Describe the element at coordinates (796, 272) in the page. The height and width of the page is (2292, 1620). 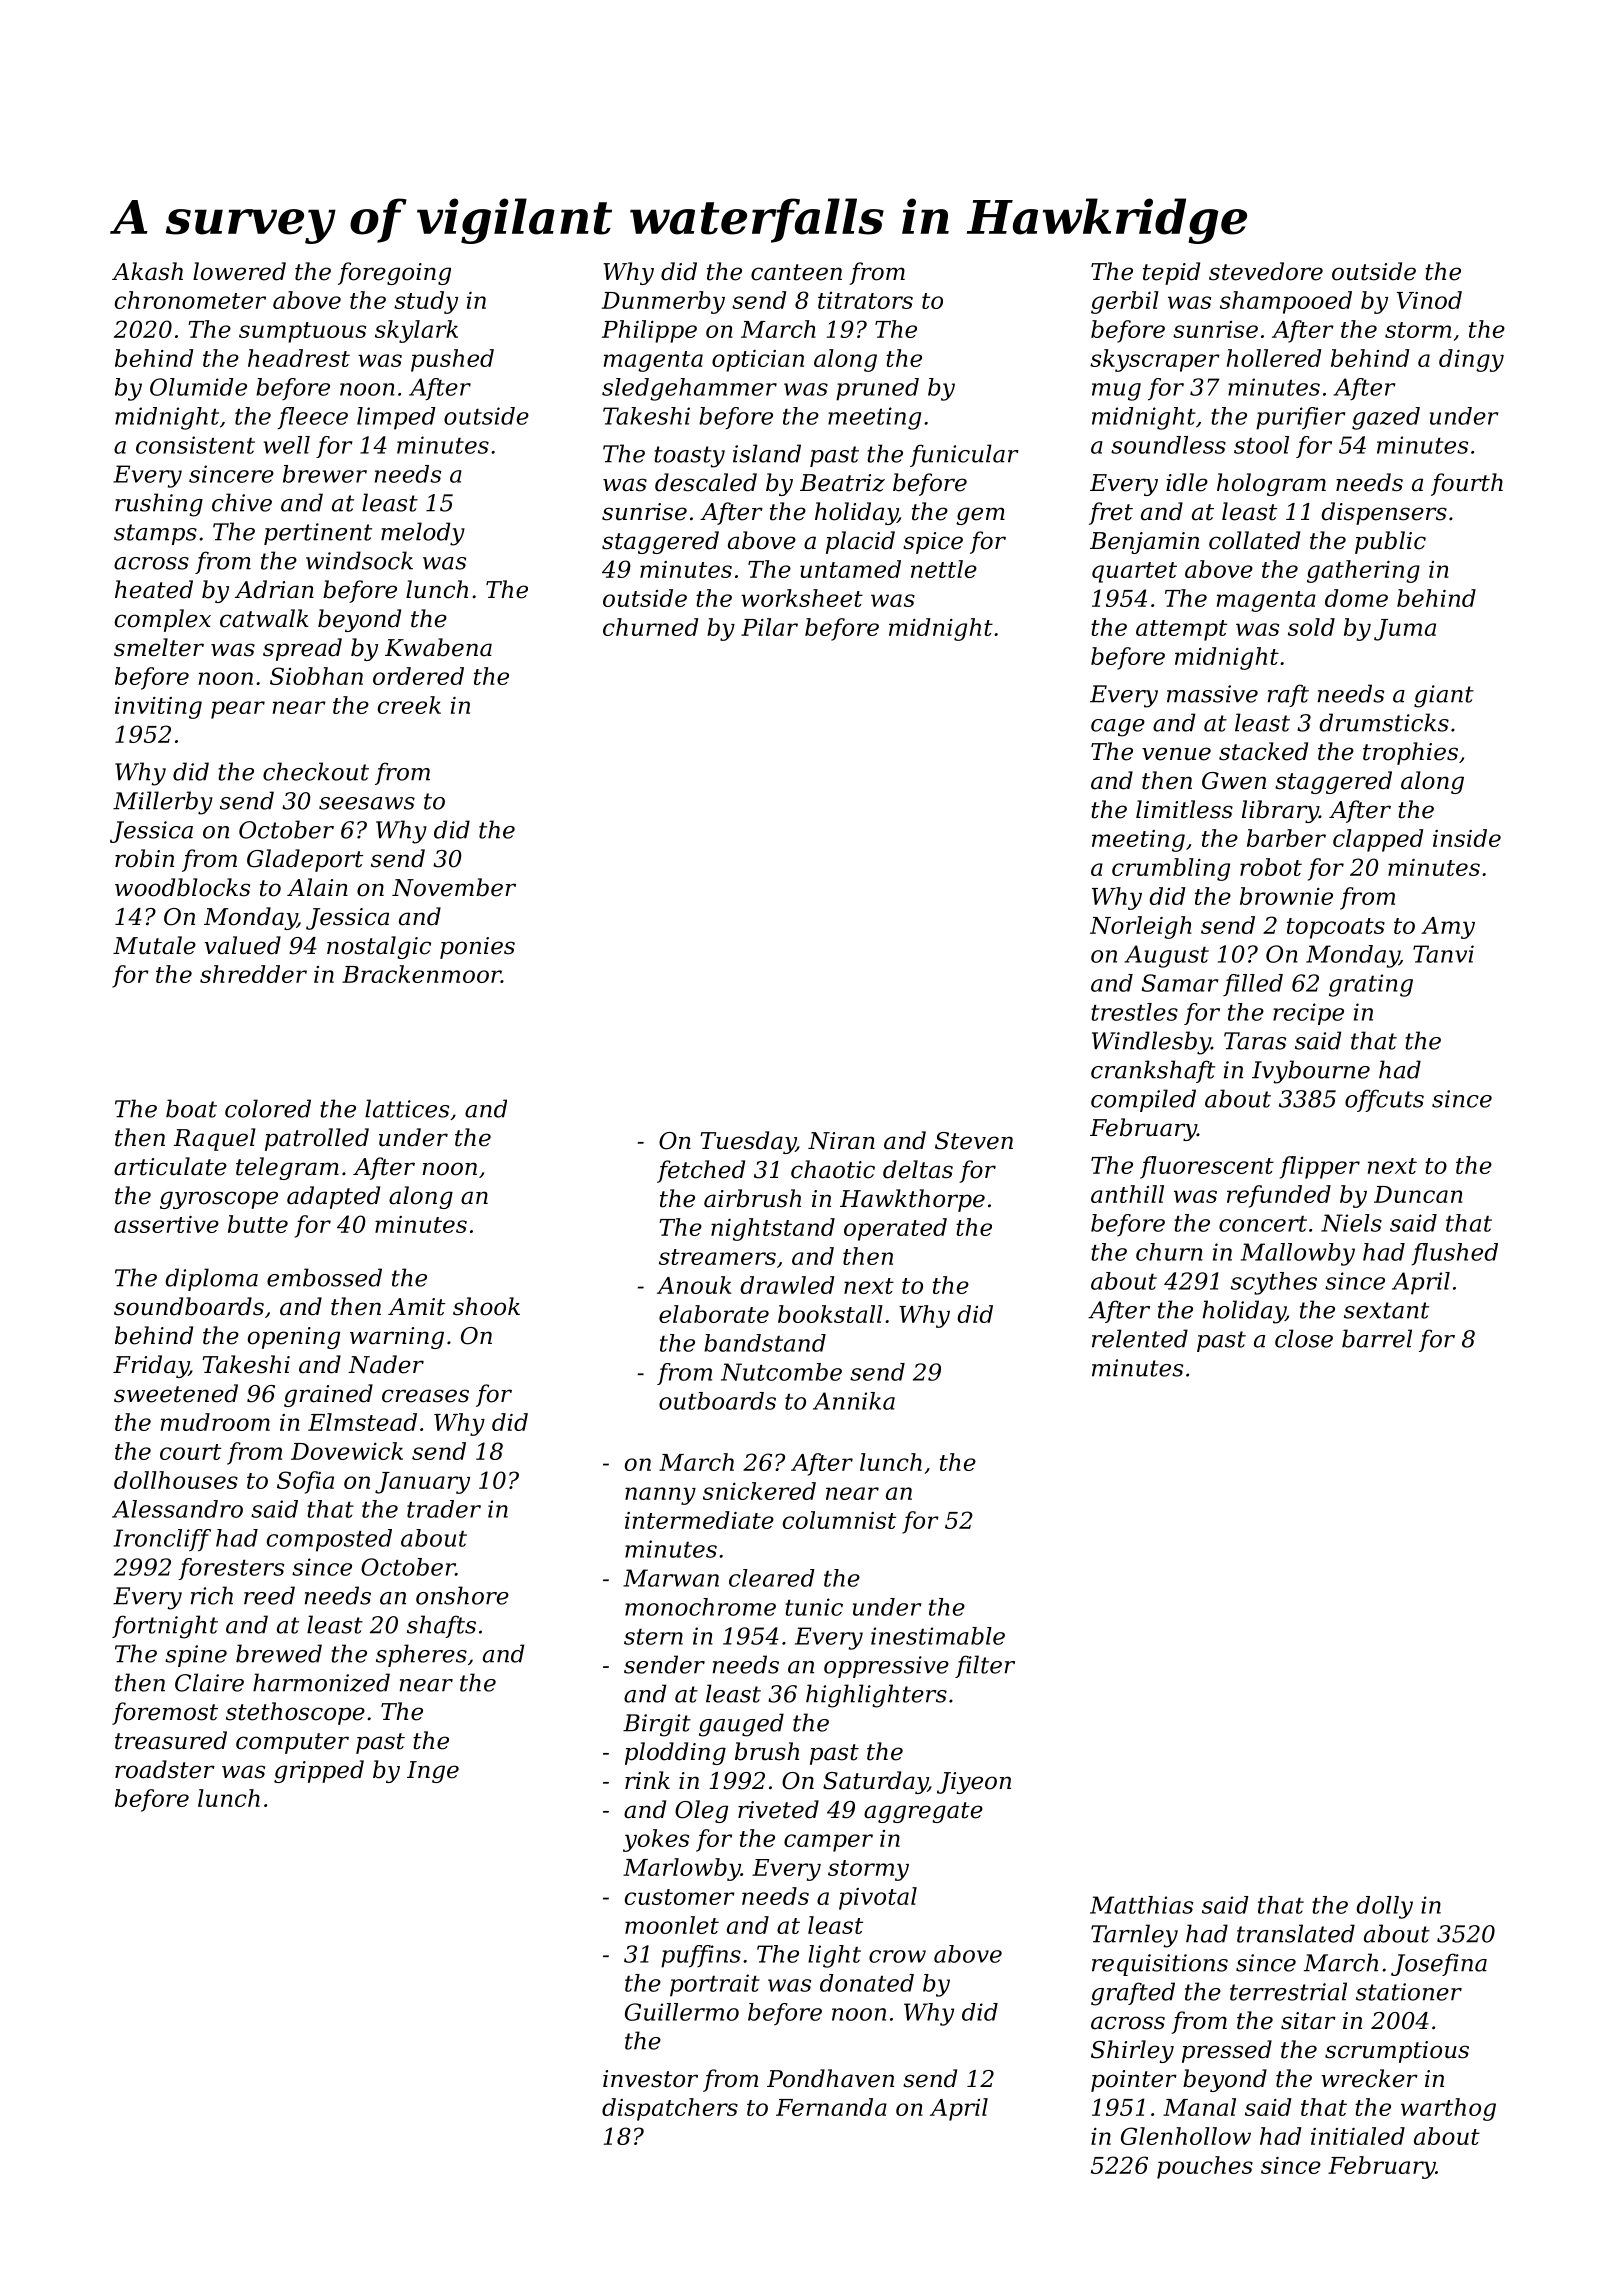
I see `canteen` at that location.
